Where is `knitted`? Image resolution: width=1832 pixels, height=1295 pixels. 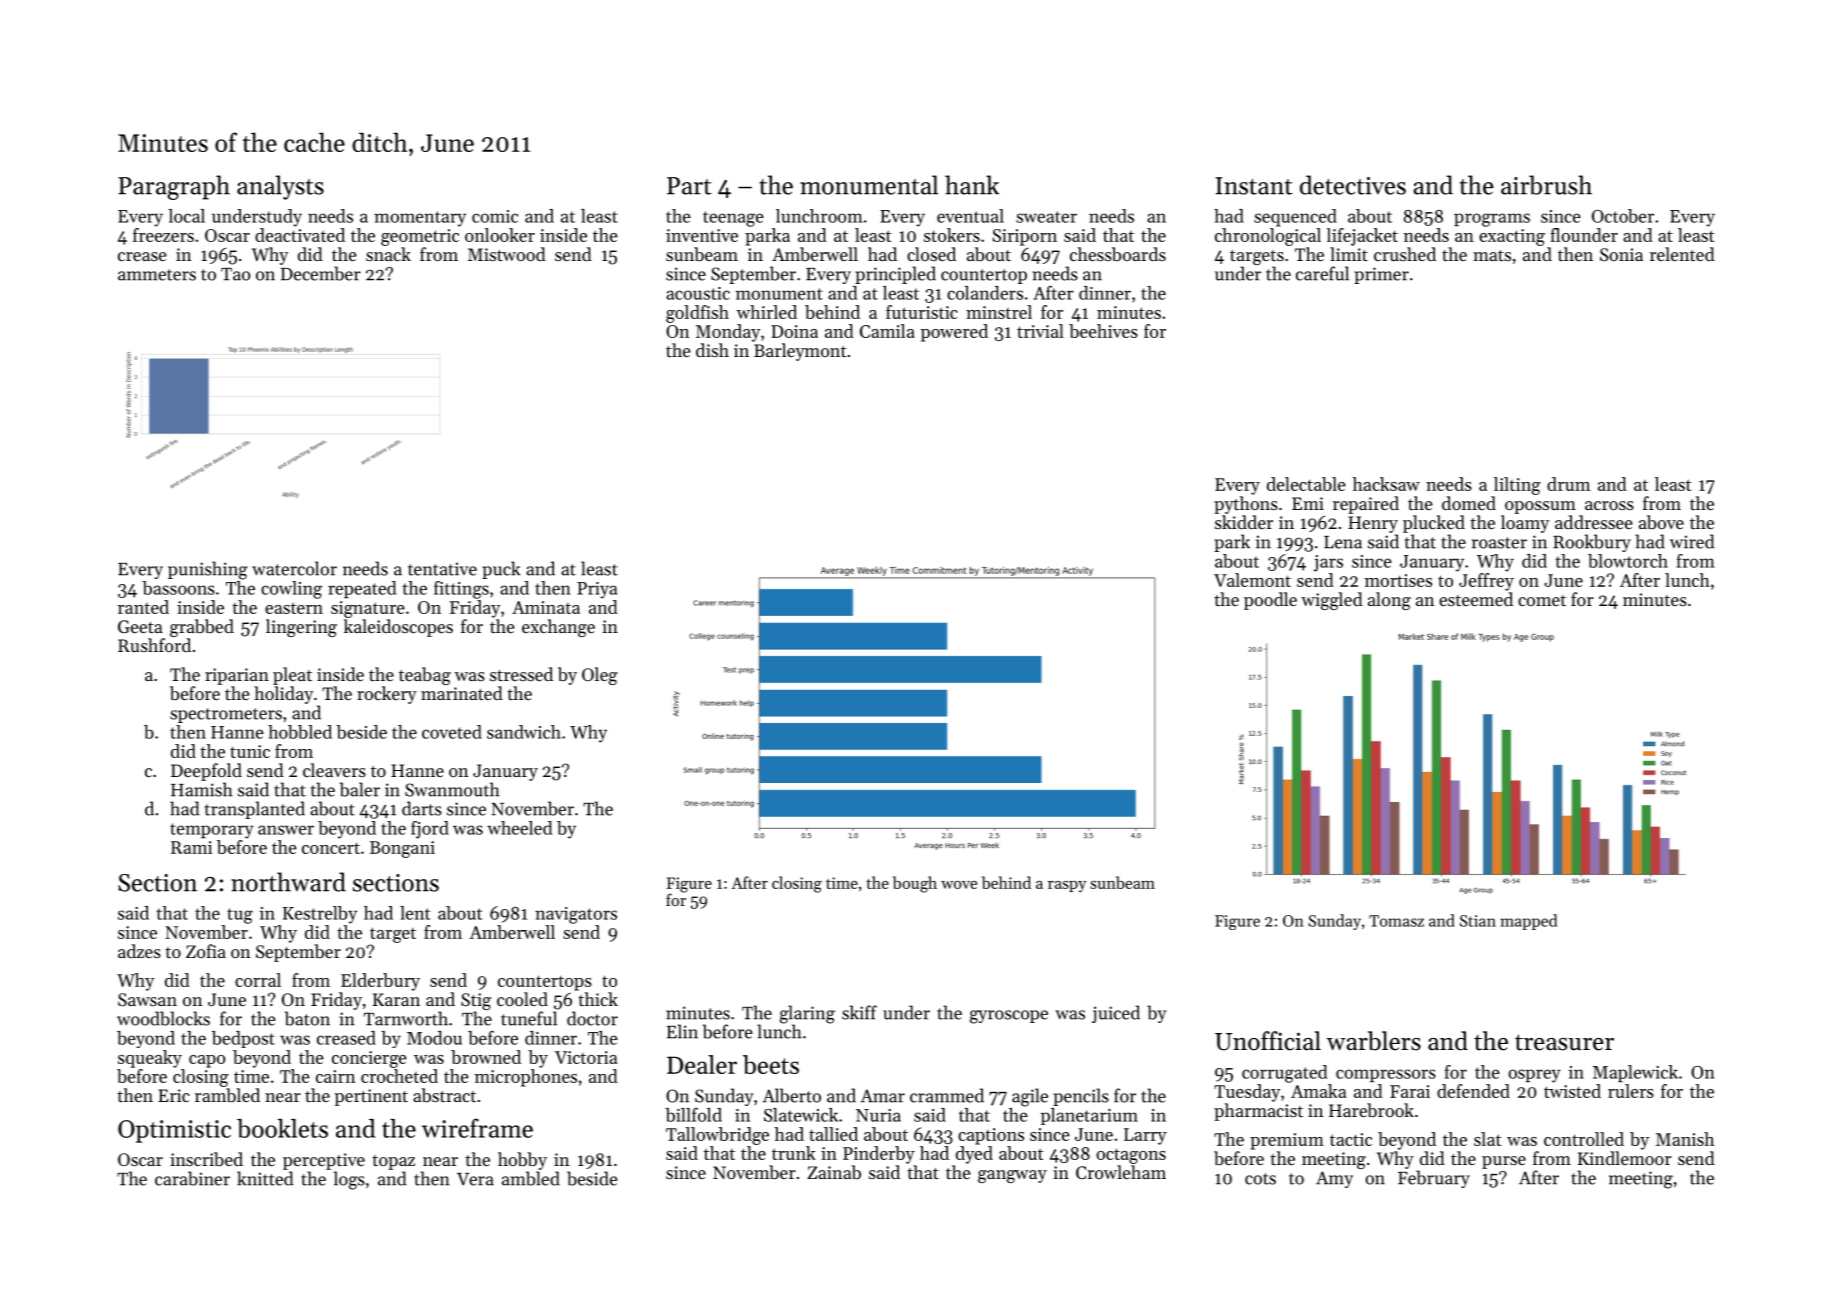
knitted is located at coordinates (265, 1178).
